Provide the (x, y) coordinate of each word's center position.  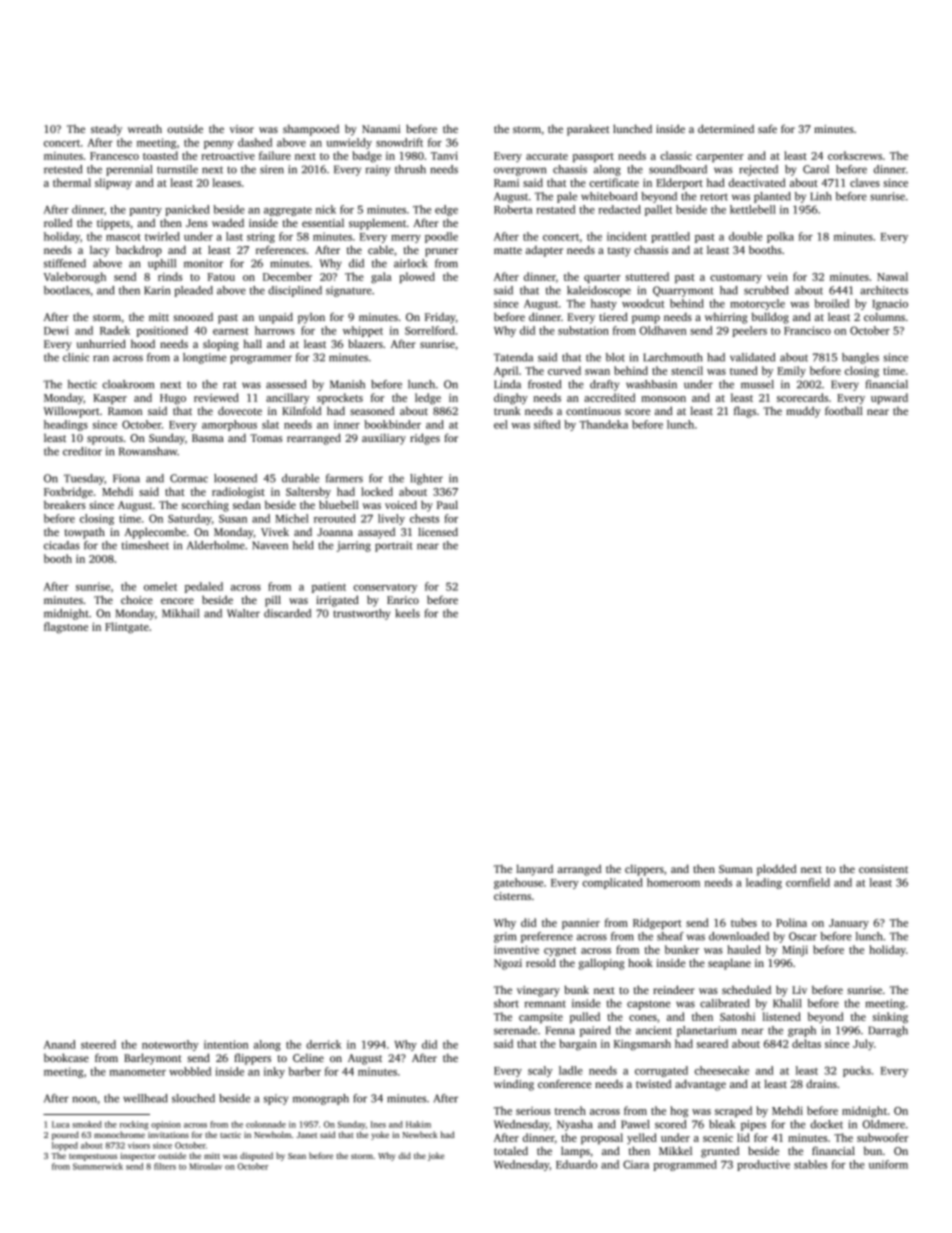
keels (407, 613)
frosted (544, 384)
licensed (438, 531)
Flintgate (127, 628)
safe (767, 128)
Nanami (381, 129)
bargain (578, 1045)
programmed (685, 1165)
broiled (831, 303)
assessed (286, 384)
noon (84, 1099)
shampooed (311, 130)
